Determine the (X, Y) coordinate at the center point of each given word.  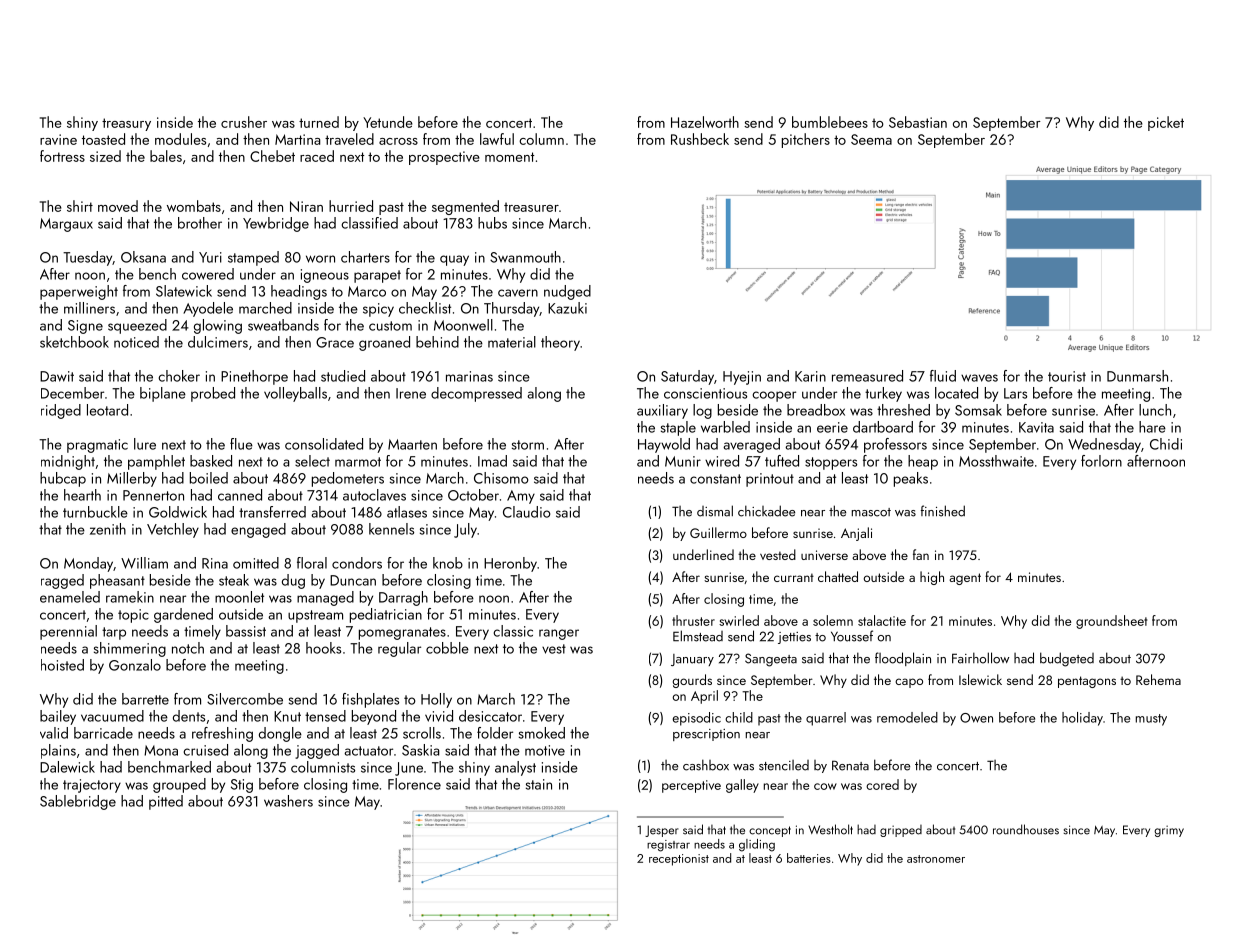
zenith (108, 529)
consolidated (324, 444)
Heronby (510, 564)
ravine (58, 139)
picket (1166, 123)
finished (943, 511)
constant (715, 479)
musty (1151, 720)
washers (288, 801)
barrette (145, 699)
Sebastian (918, 122)
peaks (911, 479)
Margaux (66, 225)
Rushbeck (700, 139)
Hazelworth (705, 122)
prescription (706, 735)
